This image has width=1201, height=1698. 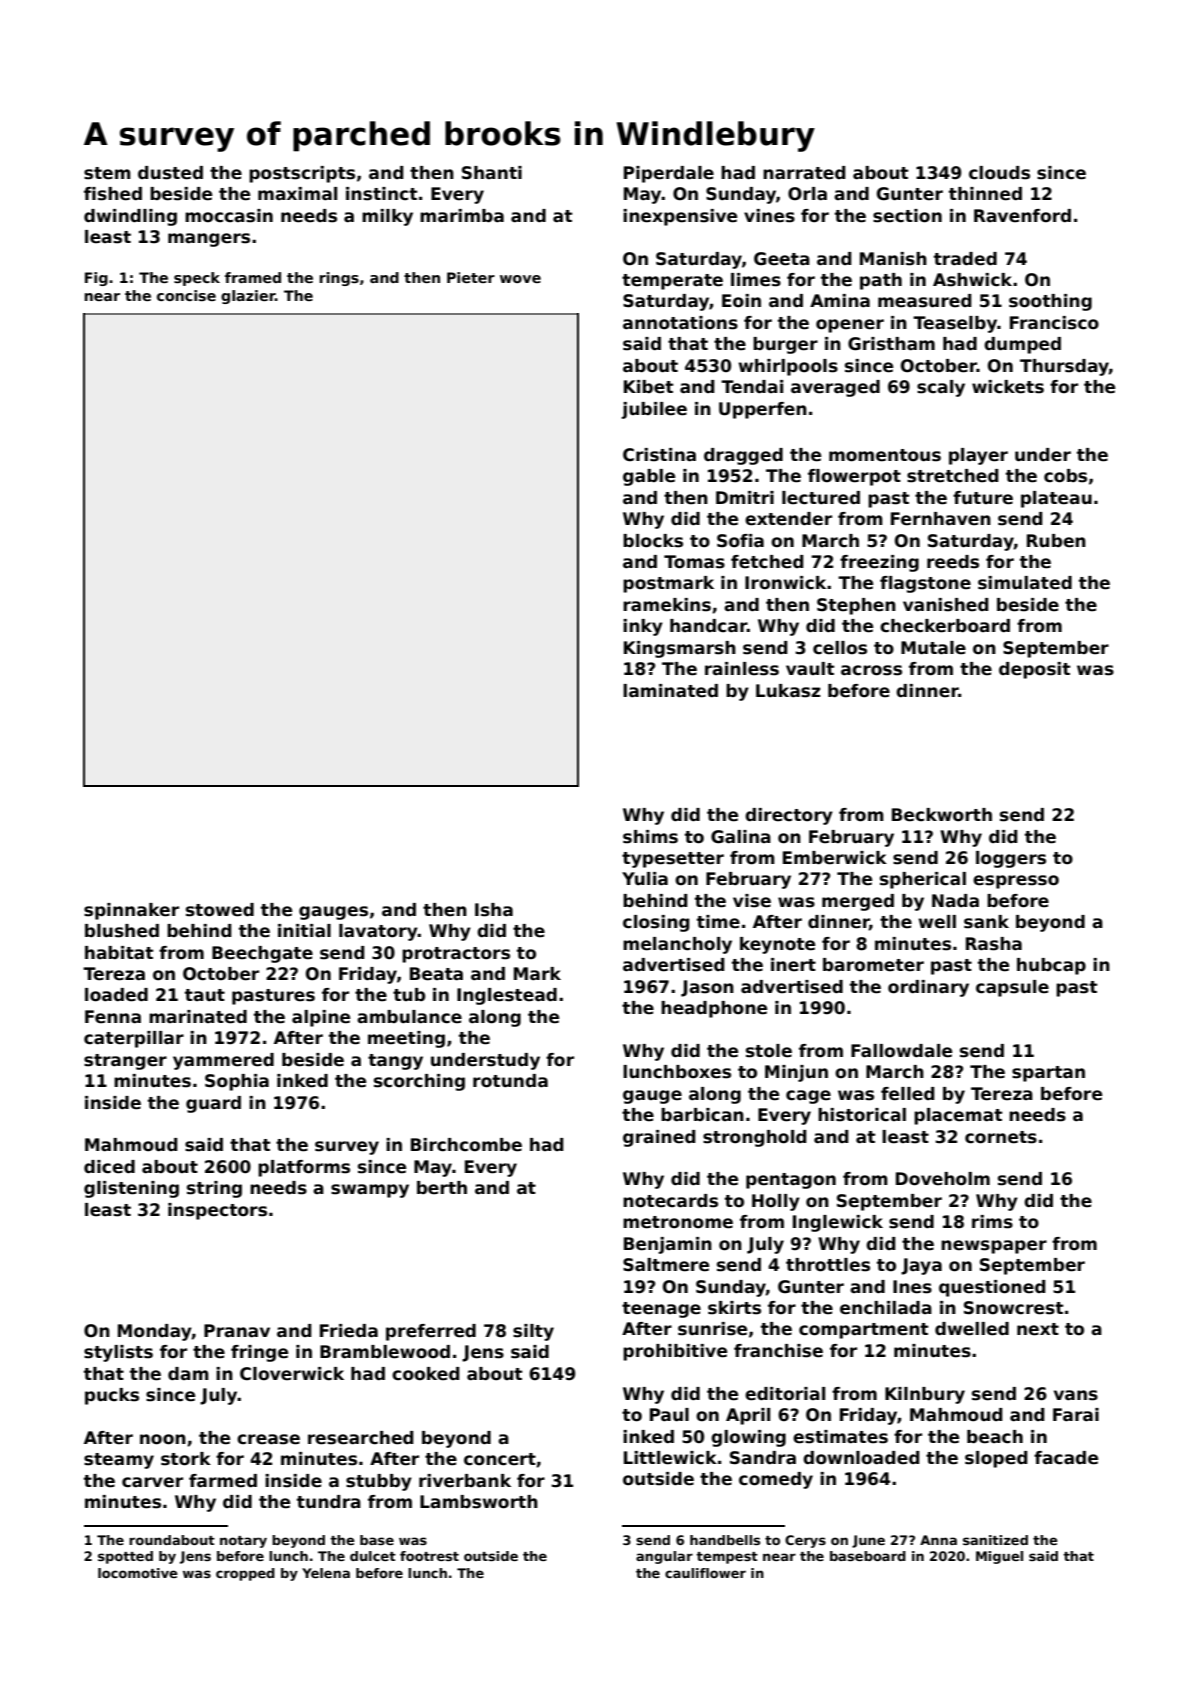 I want to click on notecards, so click(x=670, y=1201).
